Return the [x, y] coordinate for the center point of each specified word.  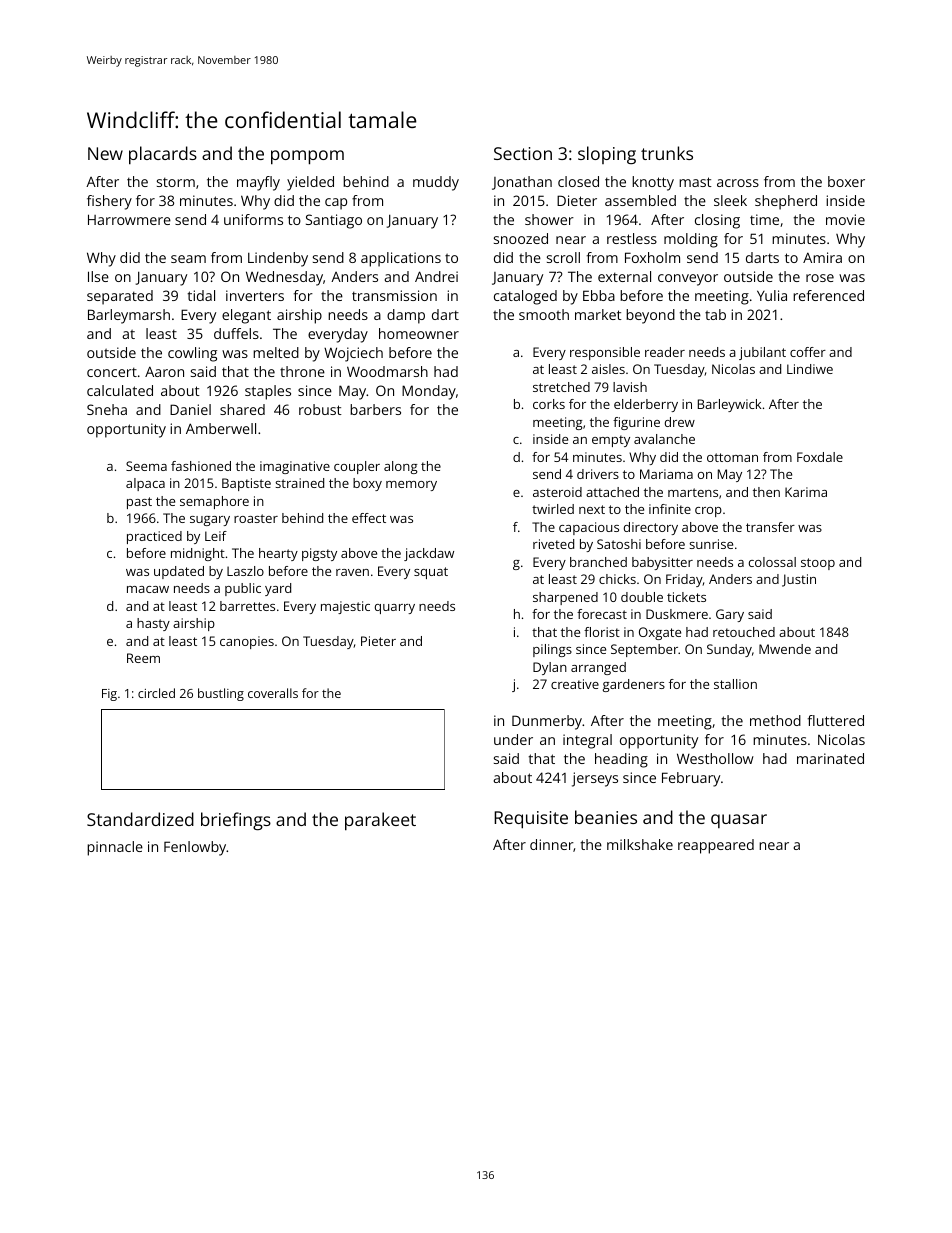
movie [845, 219]
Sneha [107, 409]
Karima [806, 492]
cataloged [525, 297]
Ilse [98, 276]
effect [369, 518]
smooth [544, 314]
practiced [154, 537]
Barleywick [729, 405]
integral [587, 741]
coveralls [273, 693]
